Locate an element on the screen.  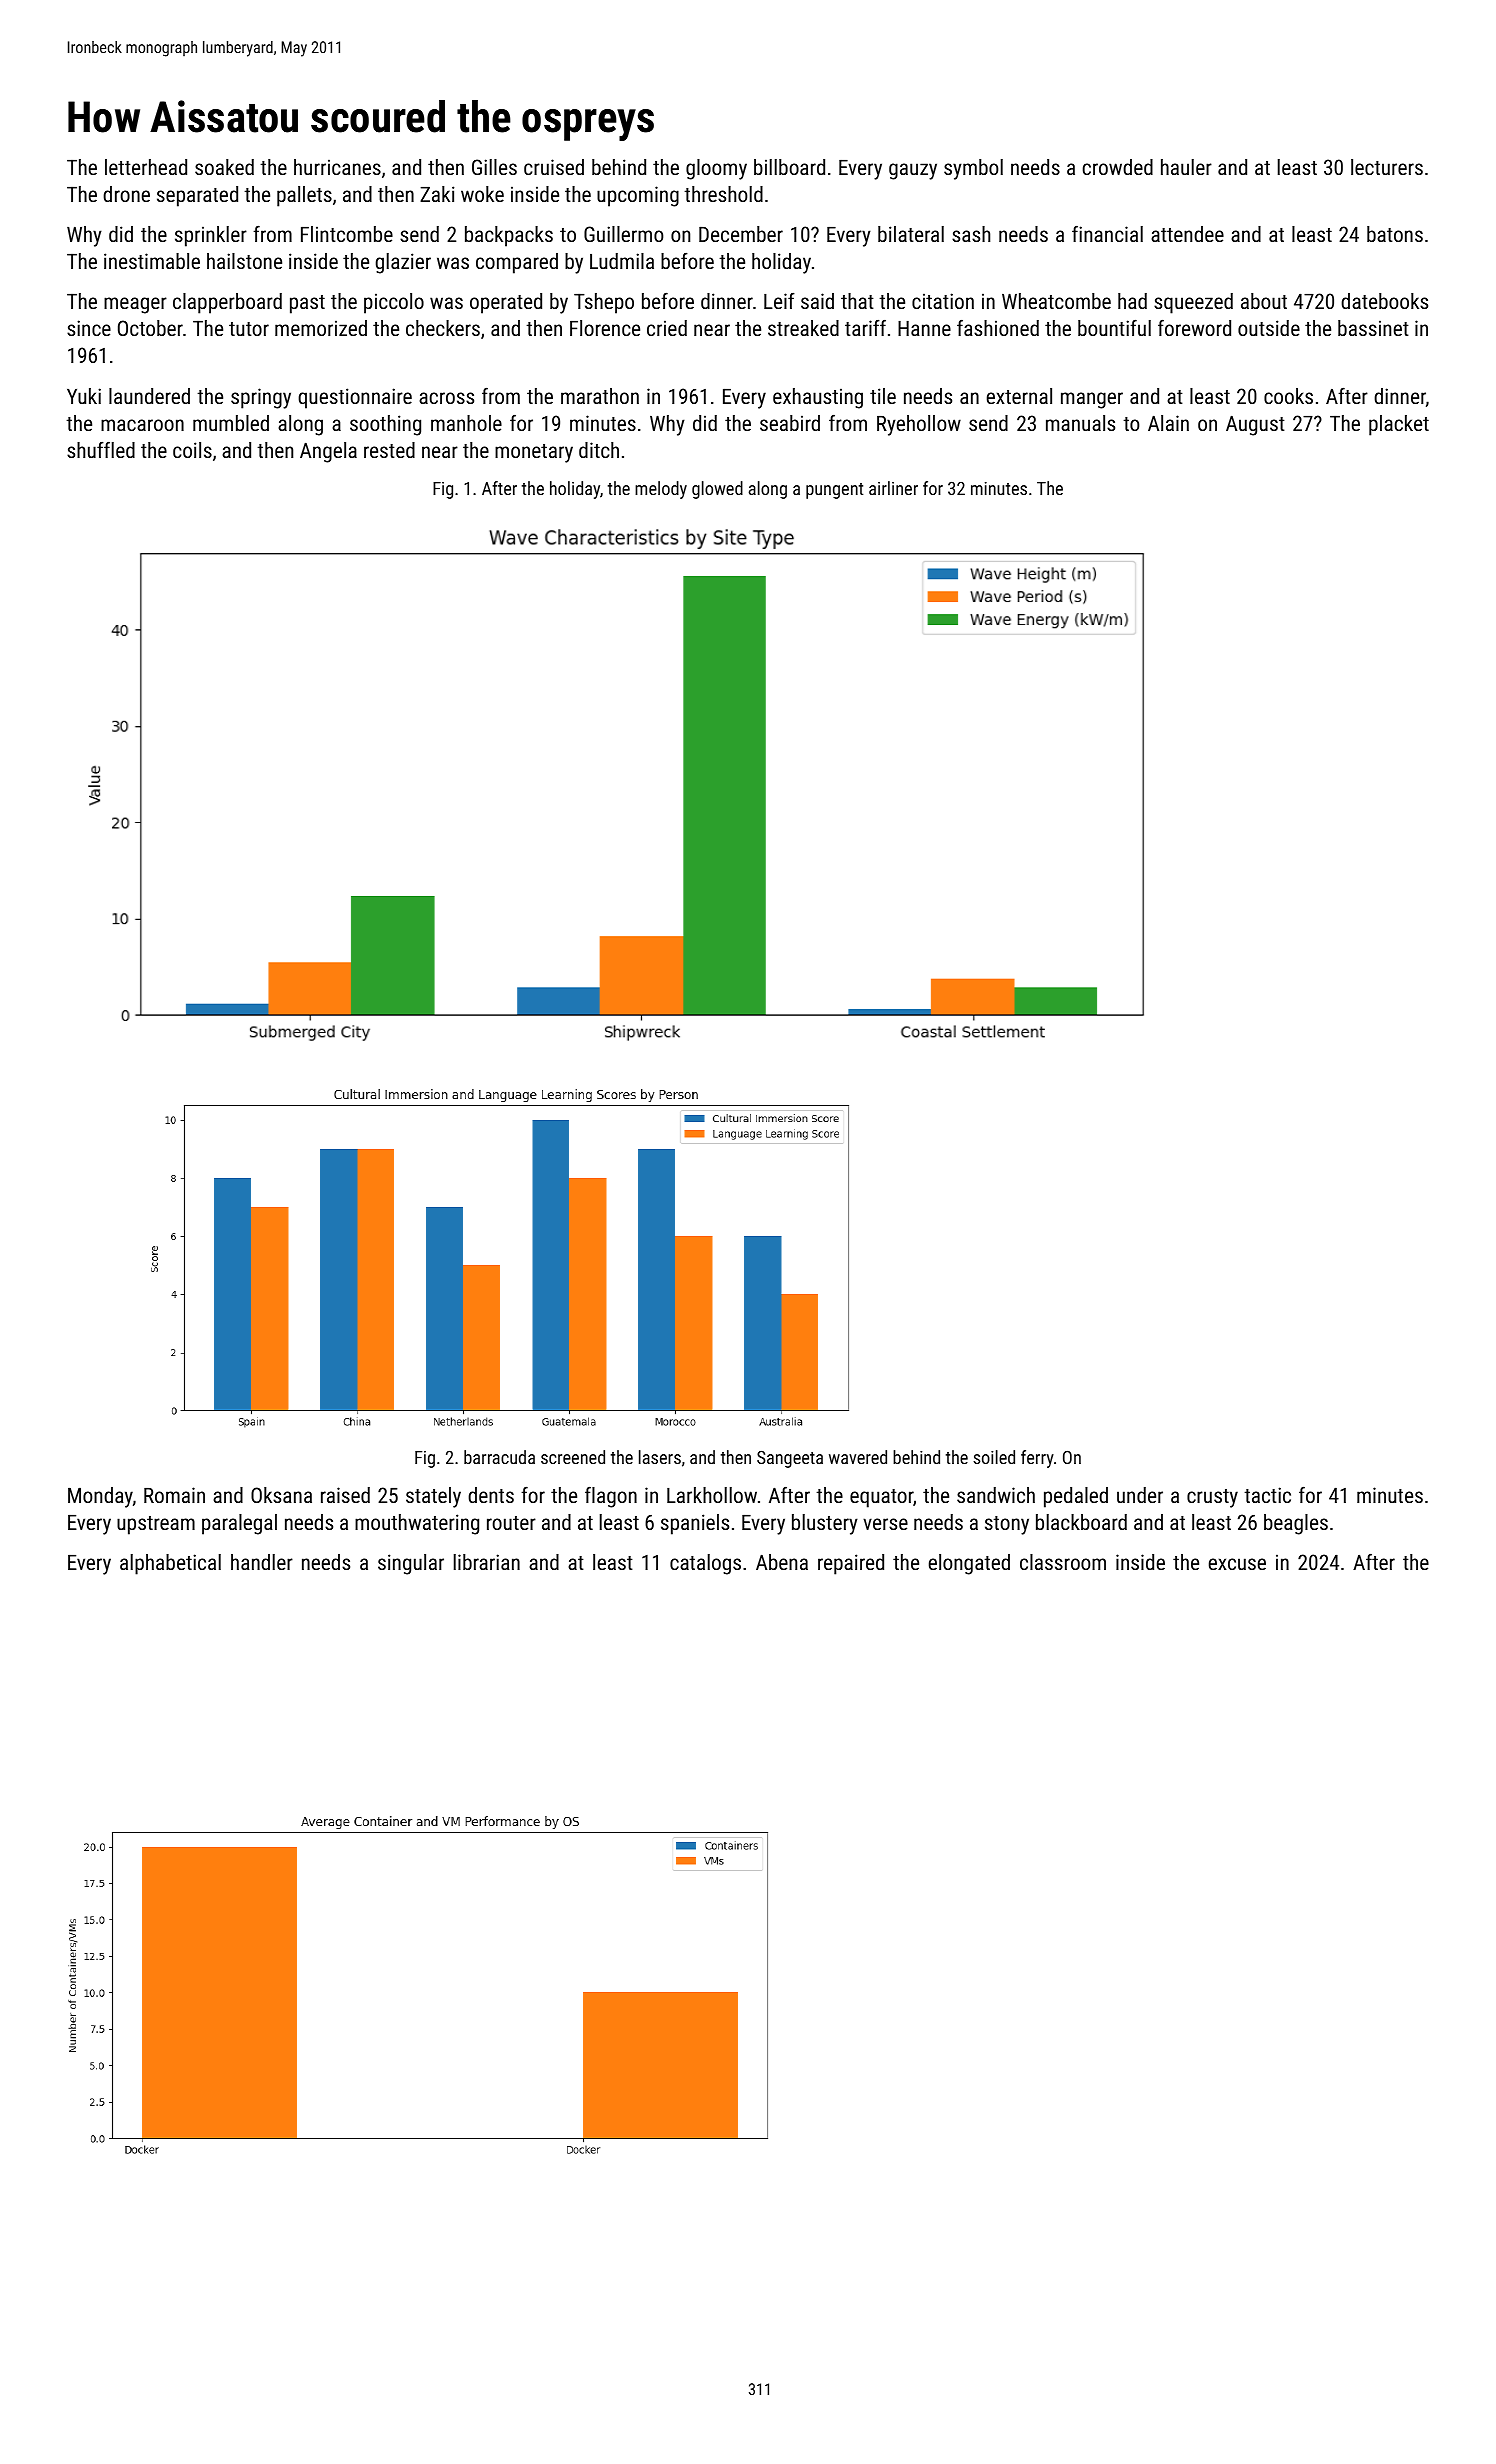
cried is located at coordinates (667, 328).
